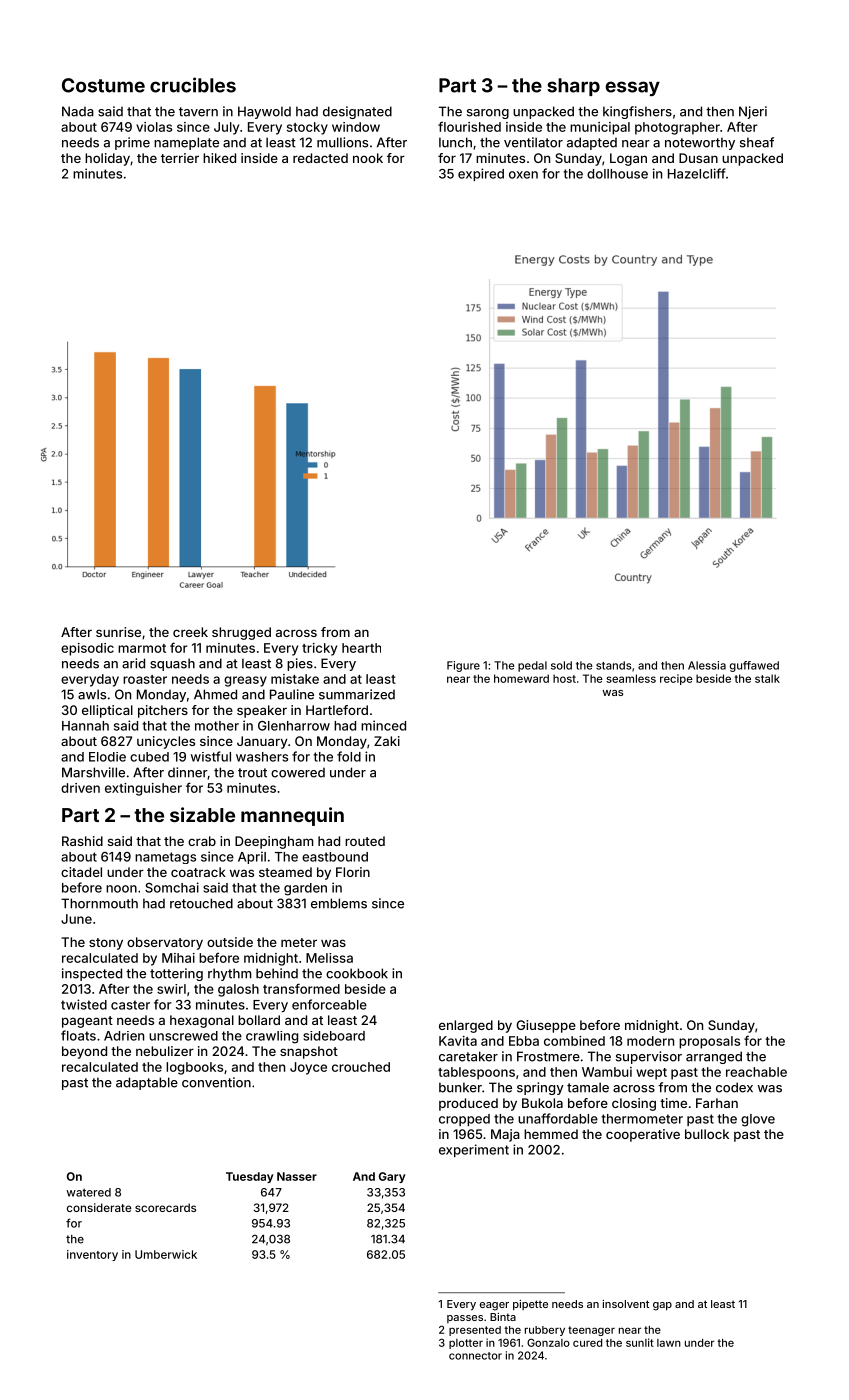 The height and width of the screenshot is (1400, 849). Describe the element at coordinates (617, 174) in the screenshot. I see `dollhouse` at that location.
